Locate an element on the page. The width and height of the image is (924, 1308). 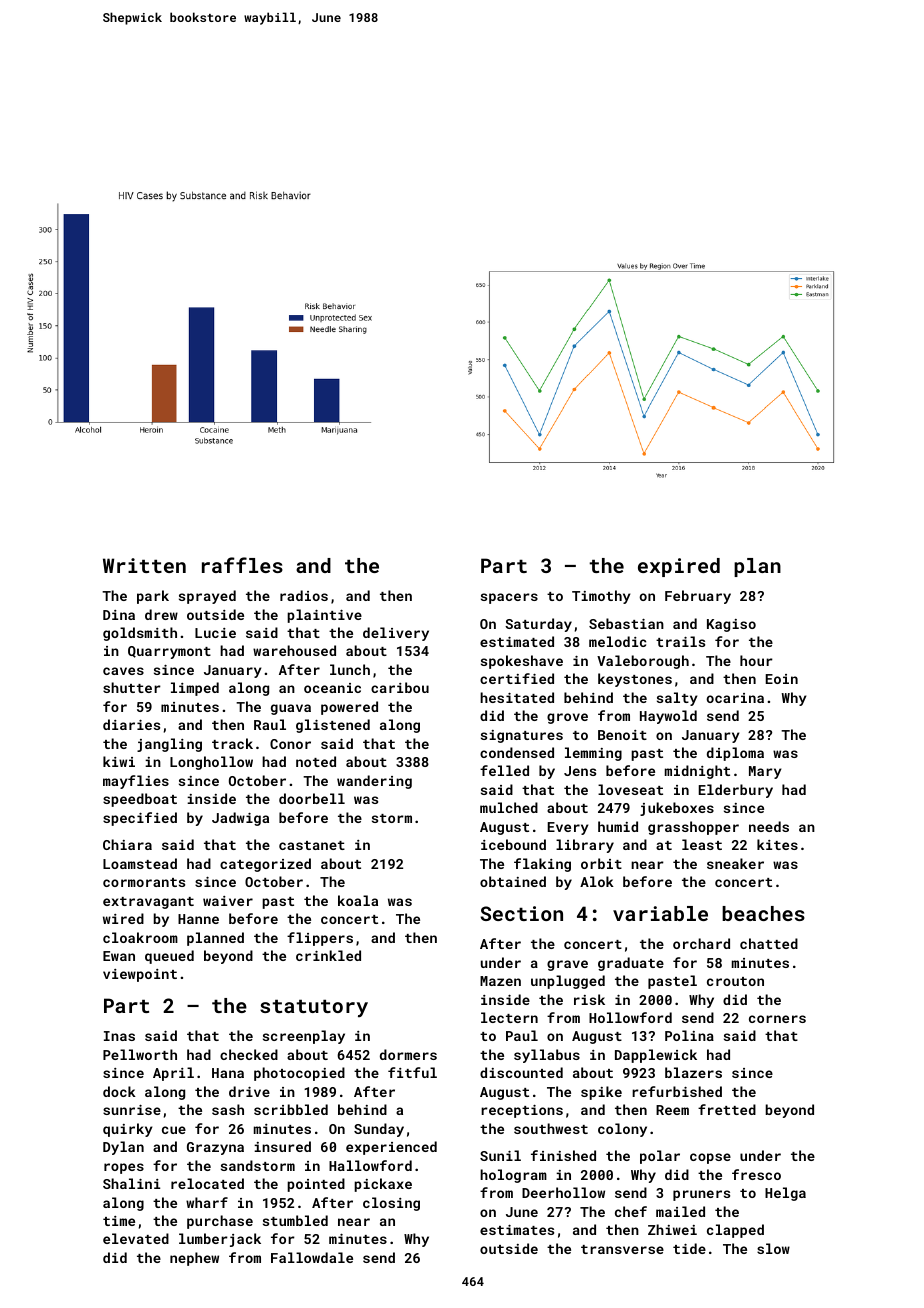
Hollowford is located at coordinates (630, 1017).
